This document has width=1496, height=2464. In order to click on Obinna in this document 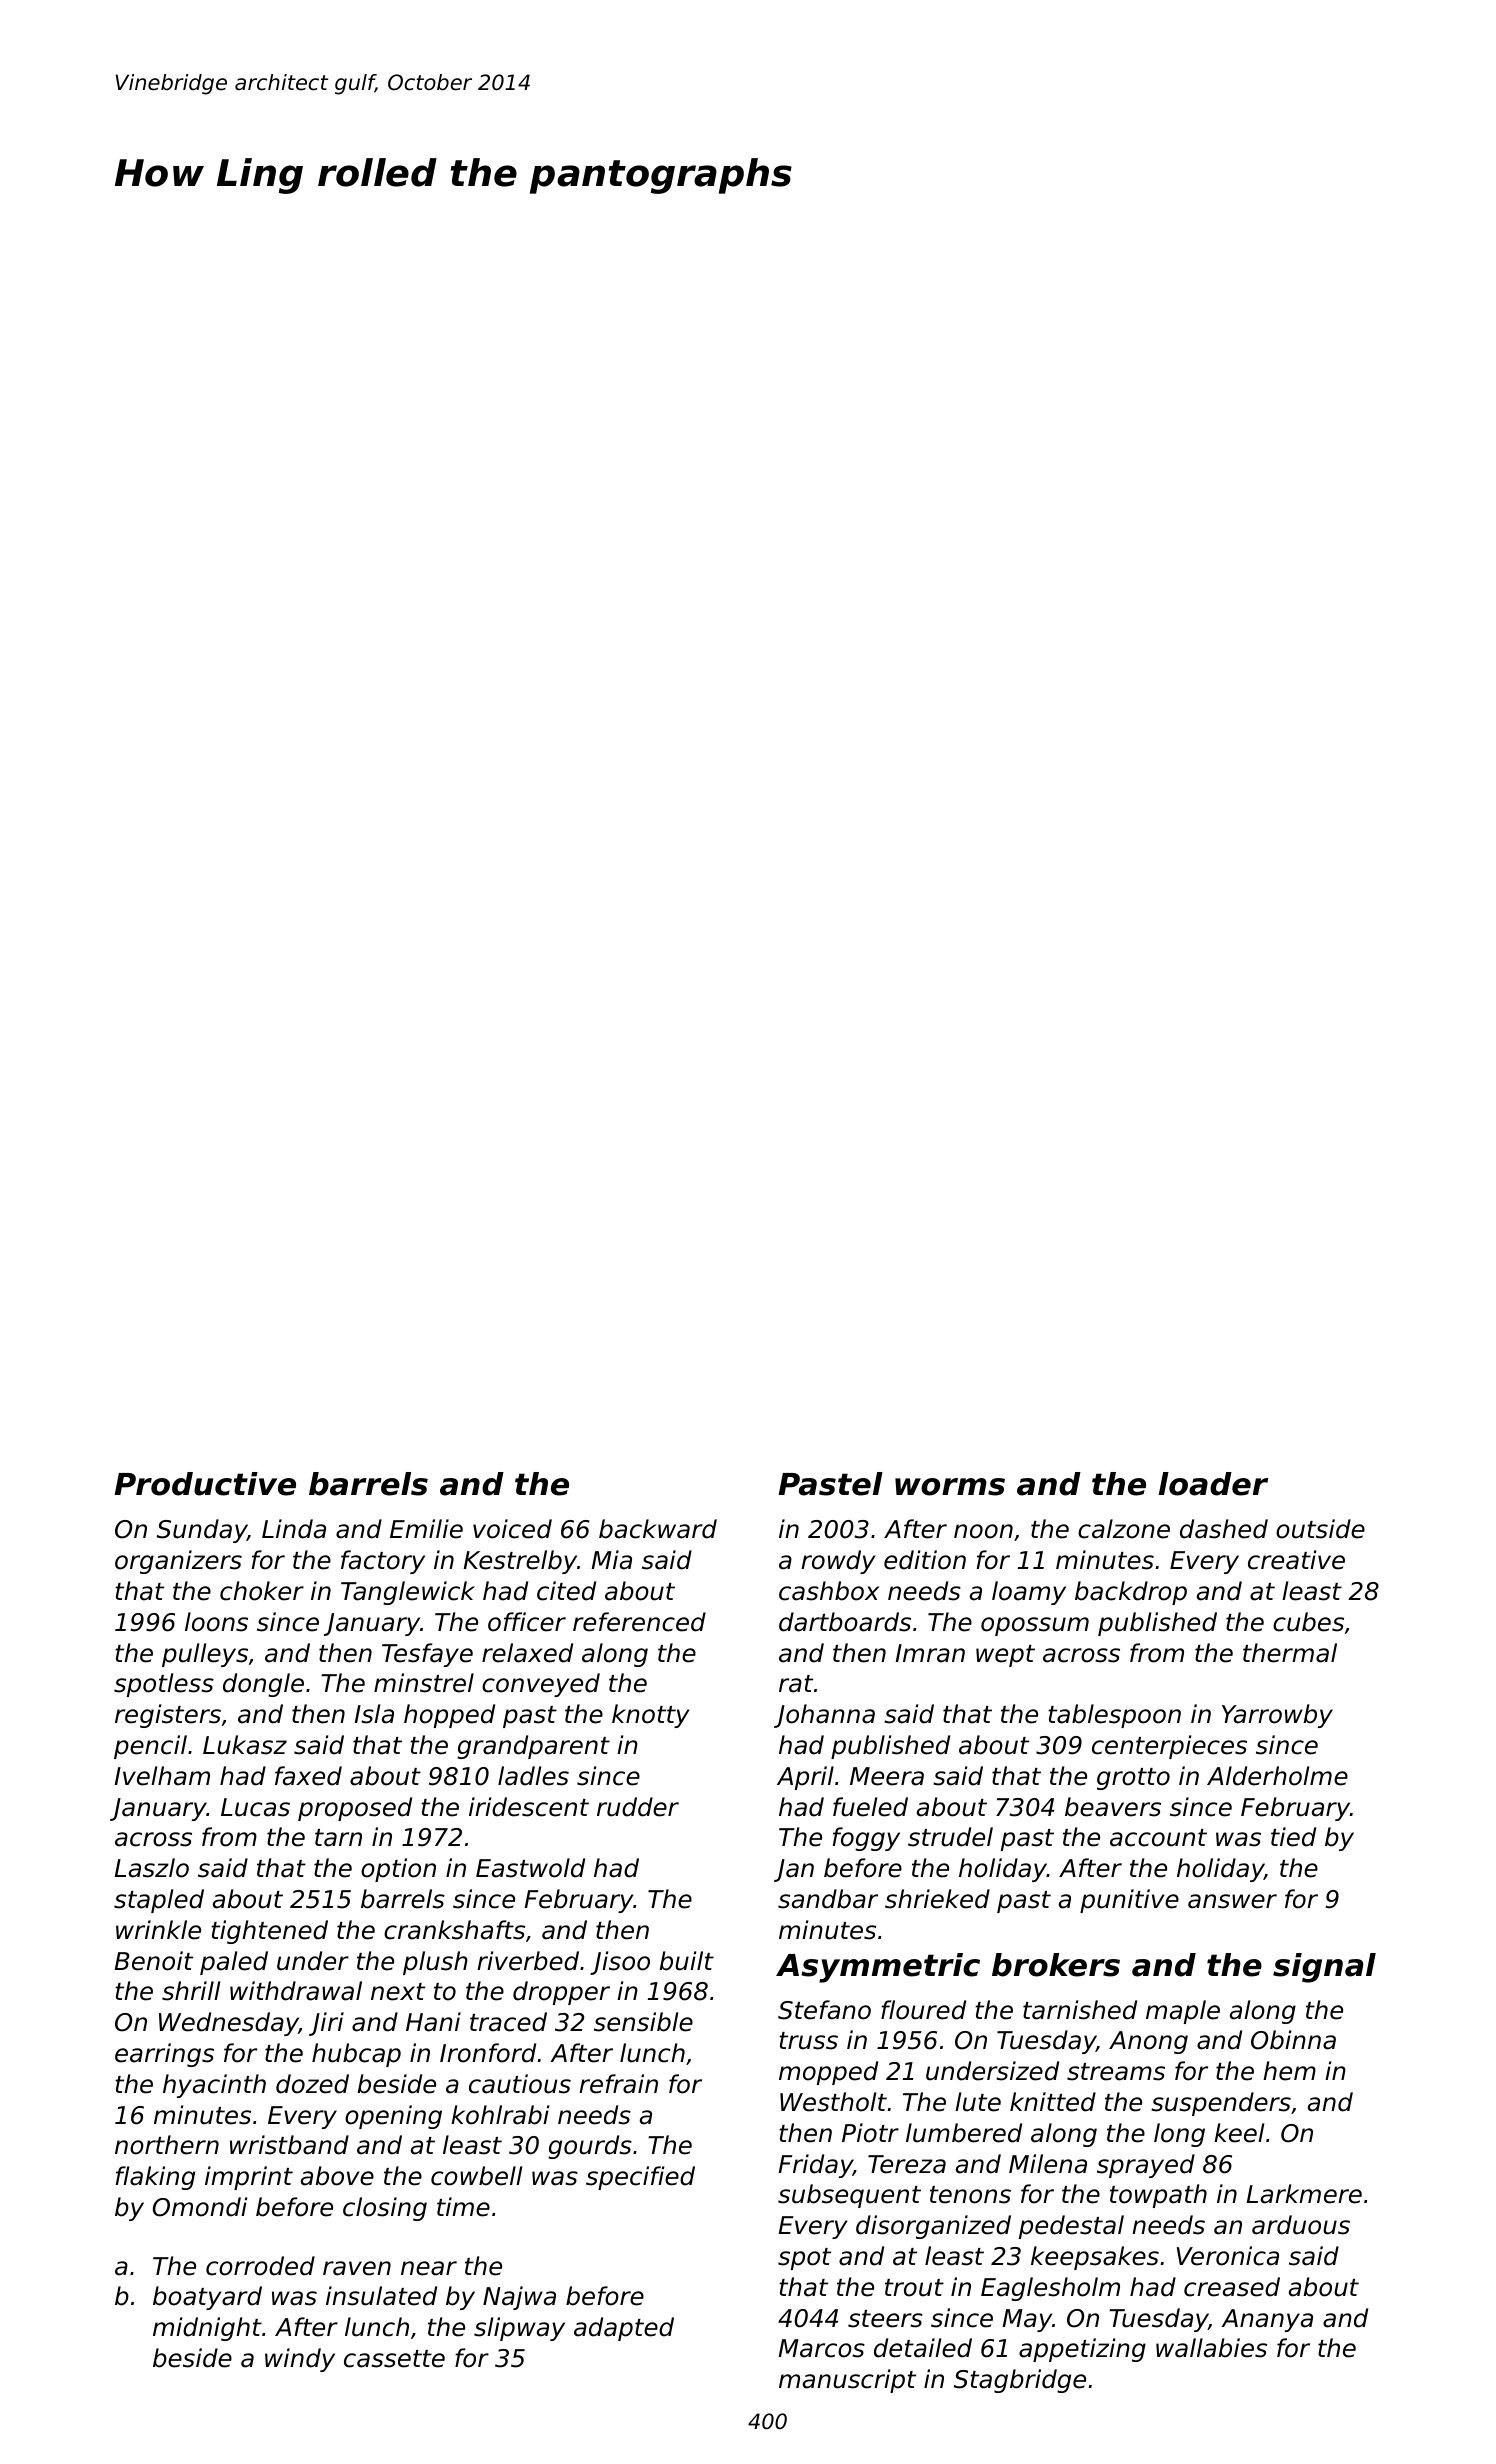, I will do `click(1293, 2040)`.
